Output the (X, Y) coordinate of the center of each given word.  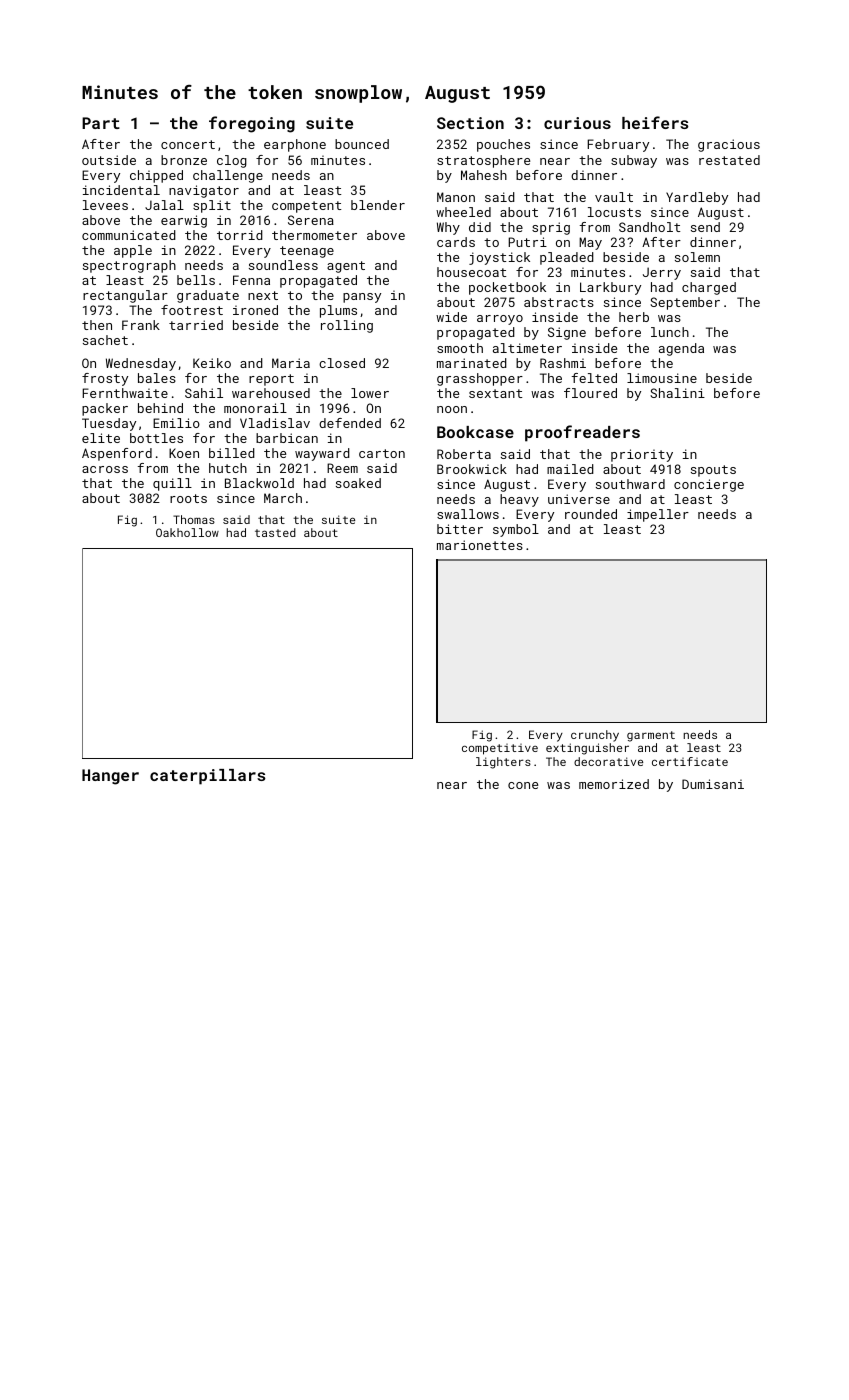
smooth (460, 348)
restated (729, 160)
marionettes (480, 545)
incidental (121, 190)
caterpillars (208, 777)
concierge (709, 485)
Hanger (110, 777)
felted (594, 378)
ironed (255, 310)
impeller (658, 515)
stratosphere (483, 161)
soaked (358, 483)
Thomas (194, 519)
